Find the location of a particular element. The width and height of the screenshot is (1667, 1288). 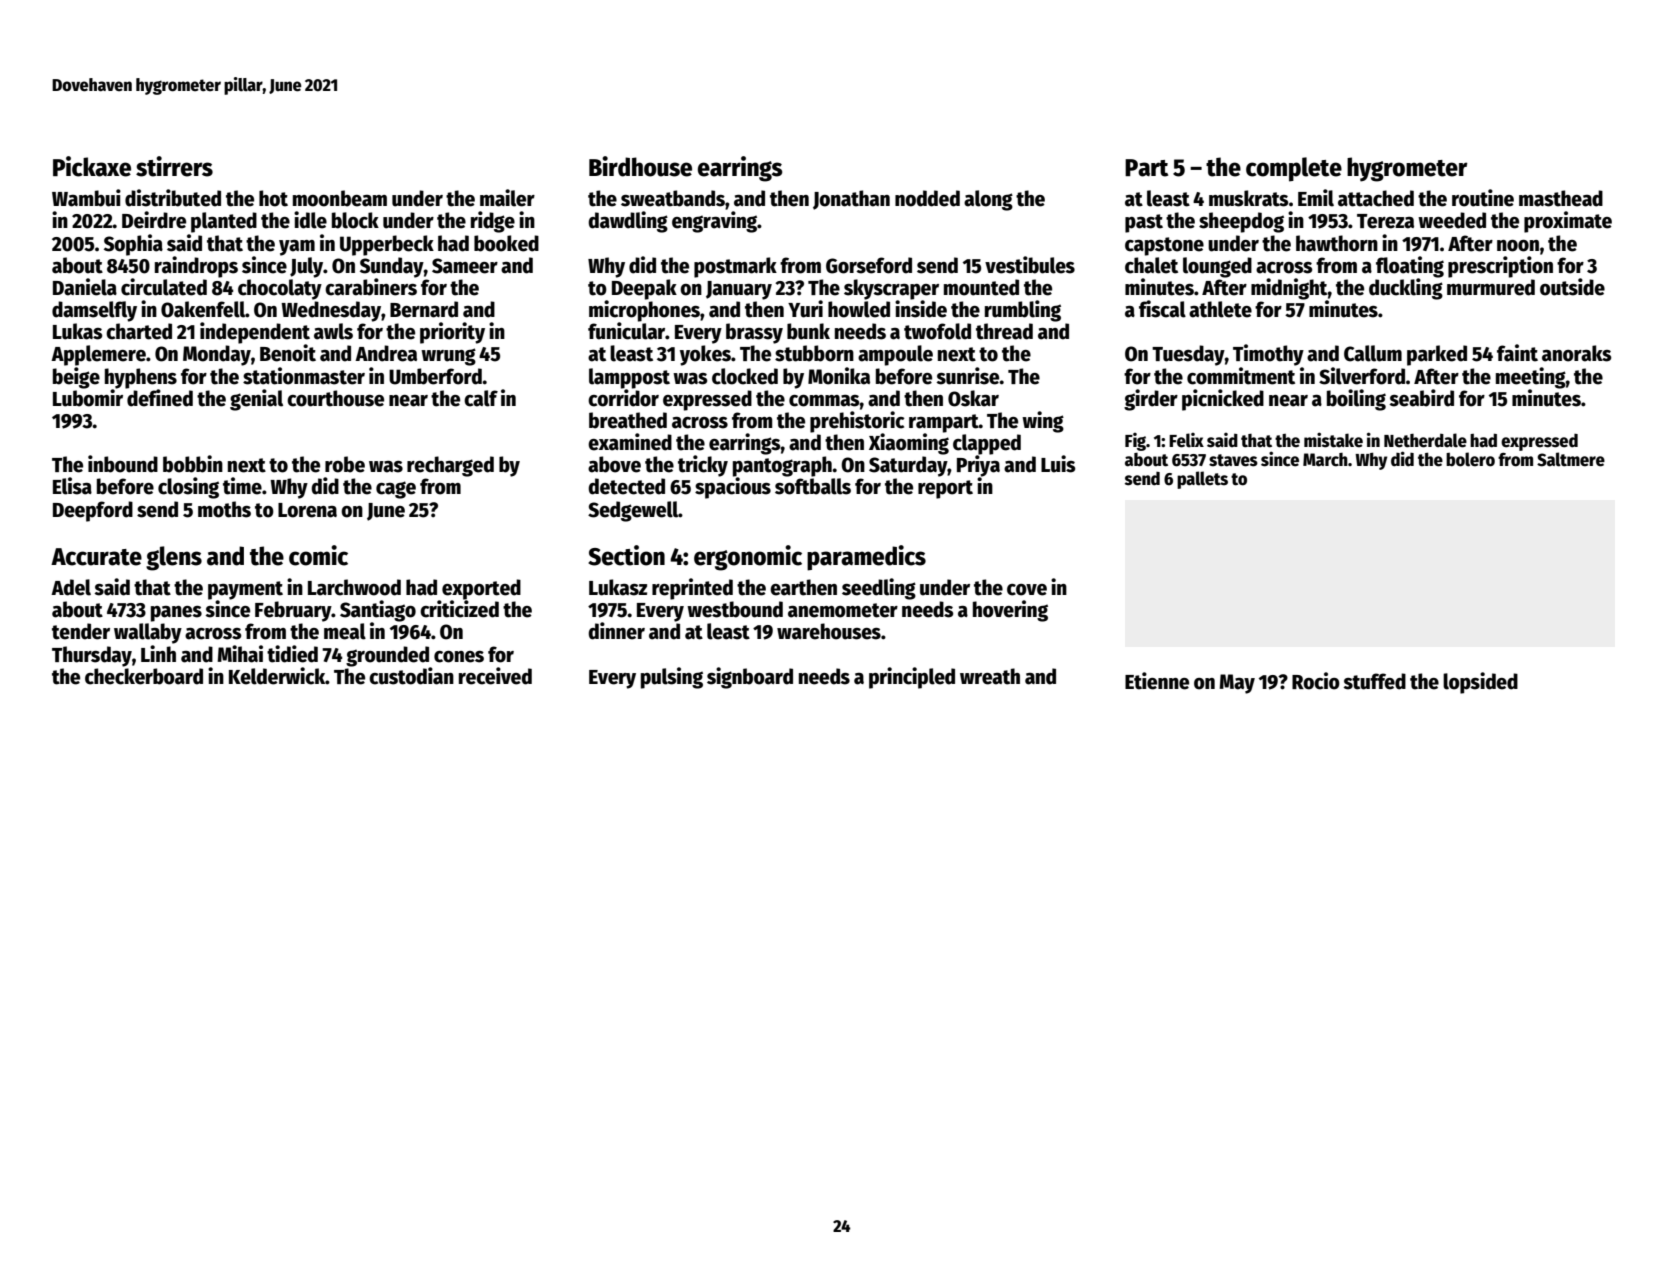

signboard is located at coordinates (750, 678).
